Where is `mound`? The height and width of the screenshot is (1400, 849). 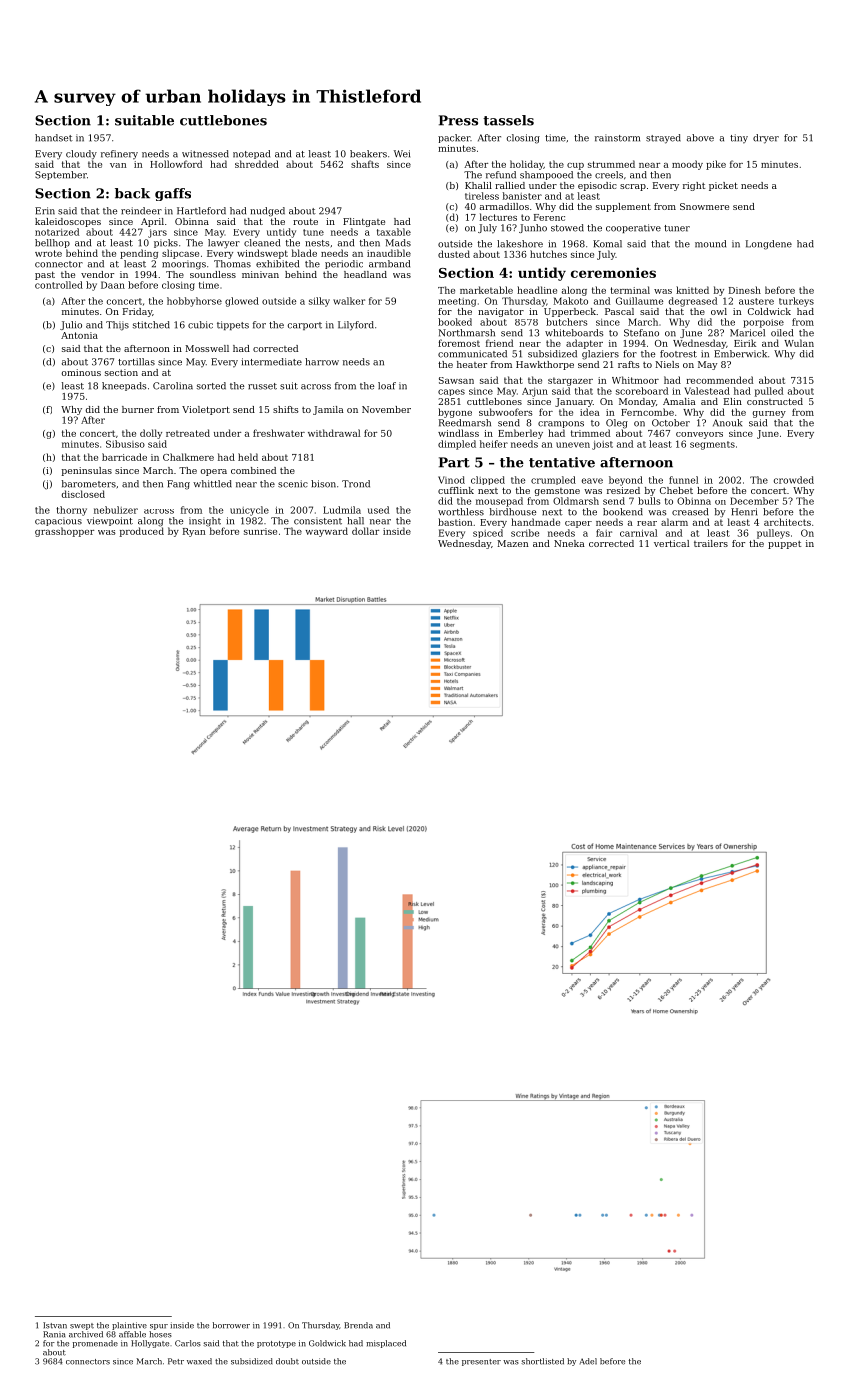 mound is located at coordinates (710, 244).
